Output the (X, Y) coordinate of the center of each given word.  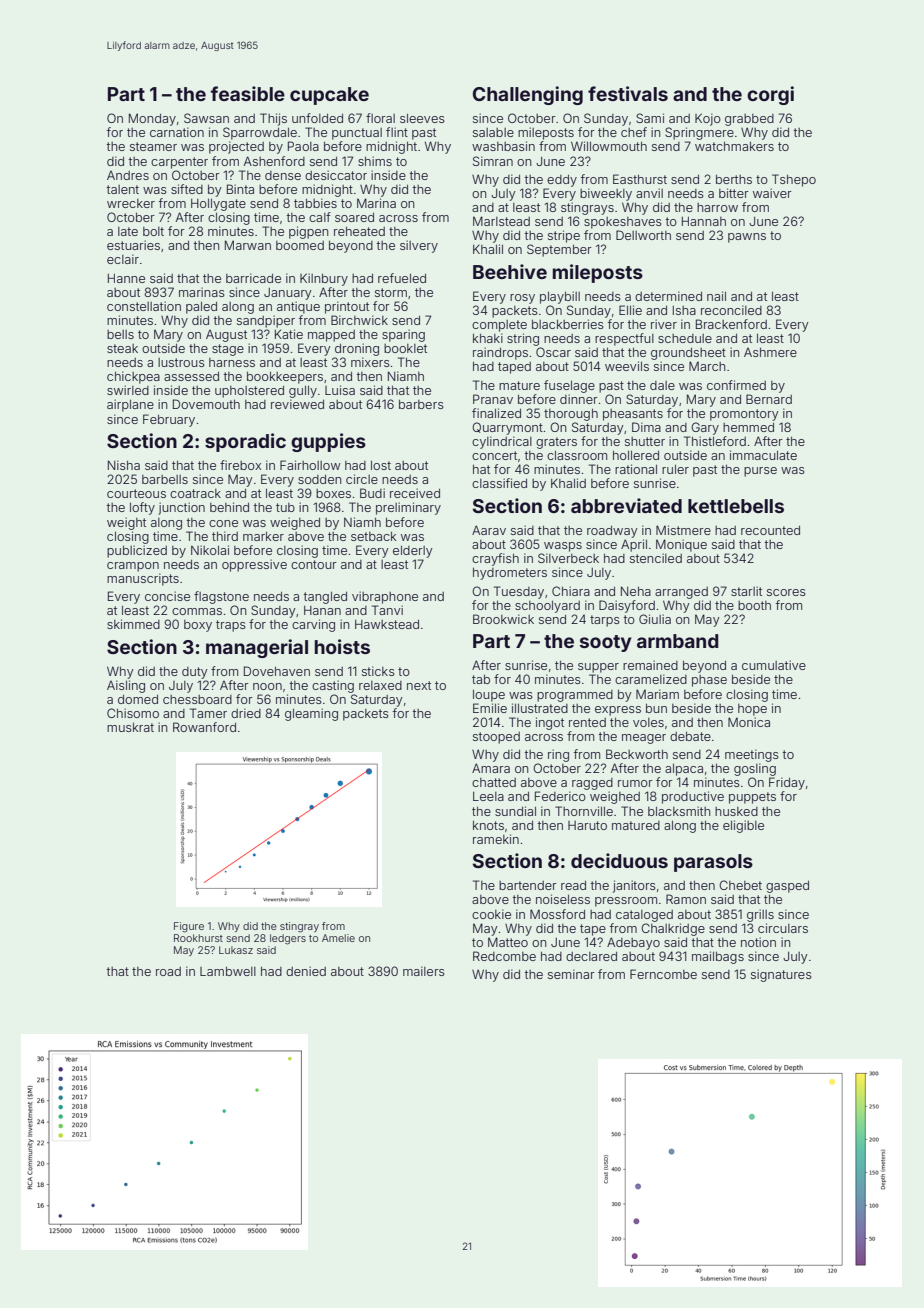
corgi (770, 95)
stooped (496, 738)
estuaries (133, 245)
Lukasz (236, 950)
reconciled (731, 310)
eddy (562, 181)
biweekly (606, 194)
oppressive (254, 565)
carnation (177, 132)
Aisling (126, 686)
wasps (563, 547)
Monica (749, 722)
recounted (770, 530)
